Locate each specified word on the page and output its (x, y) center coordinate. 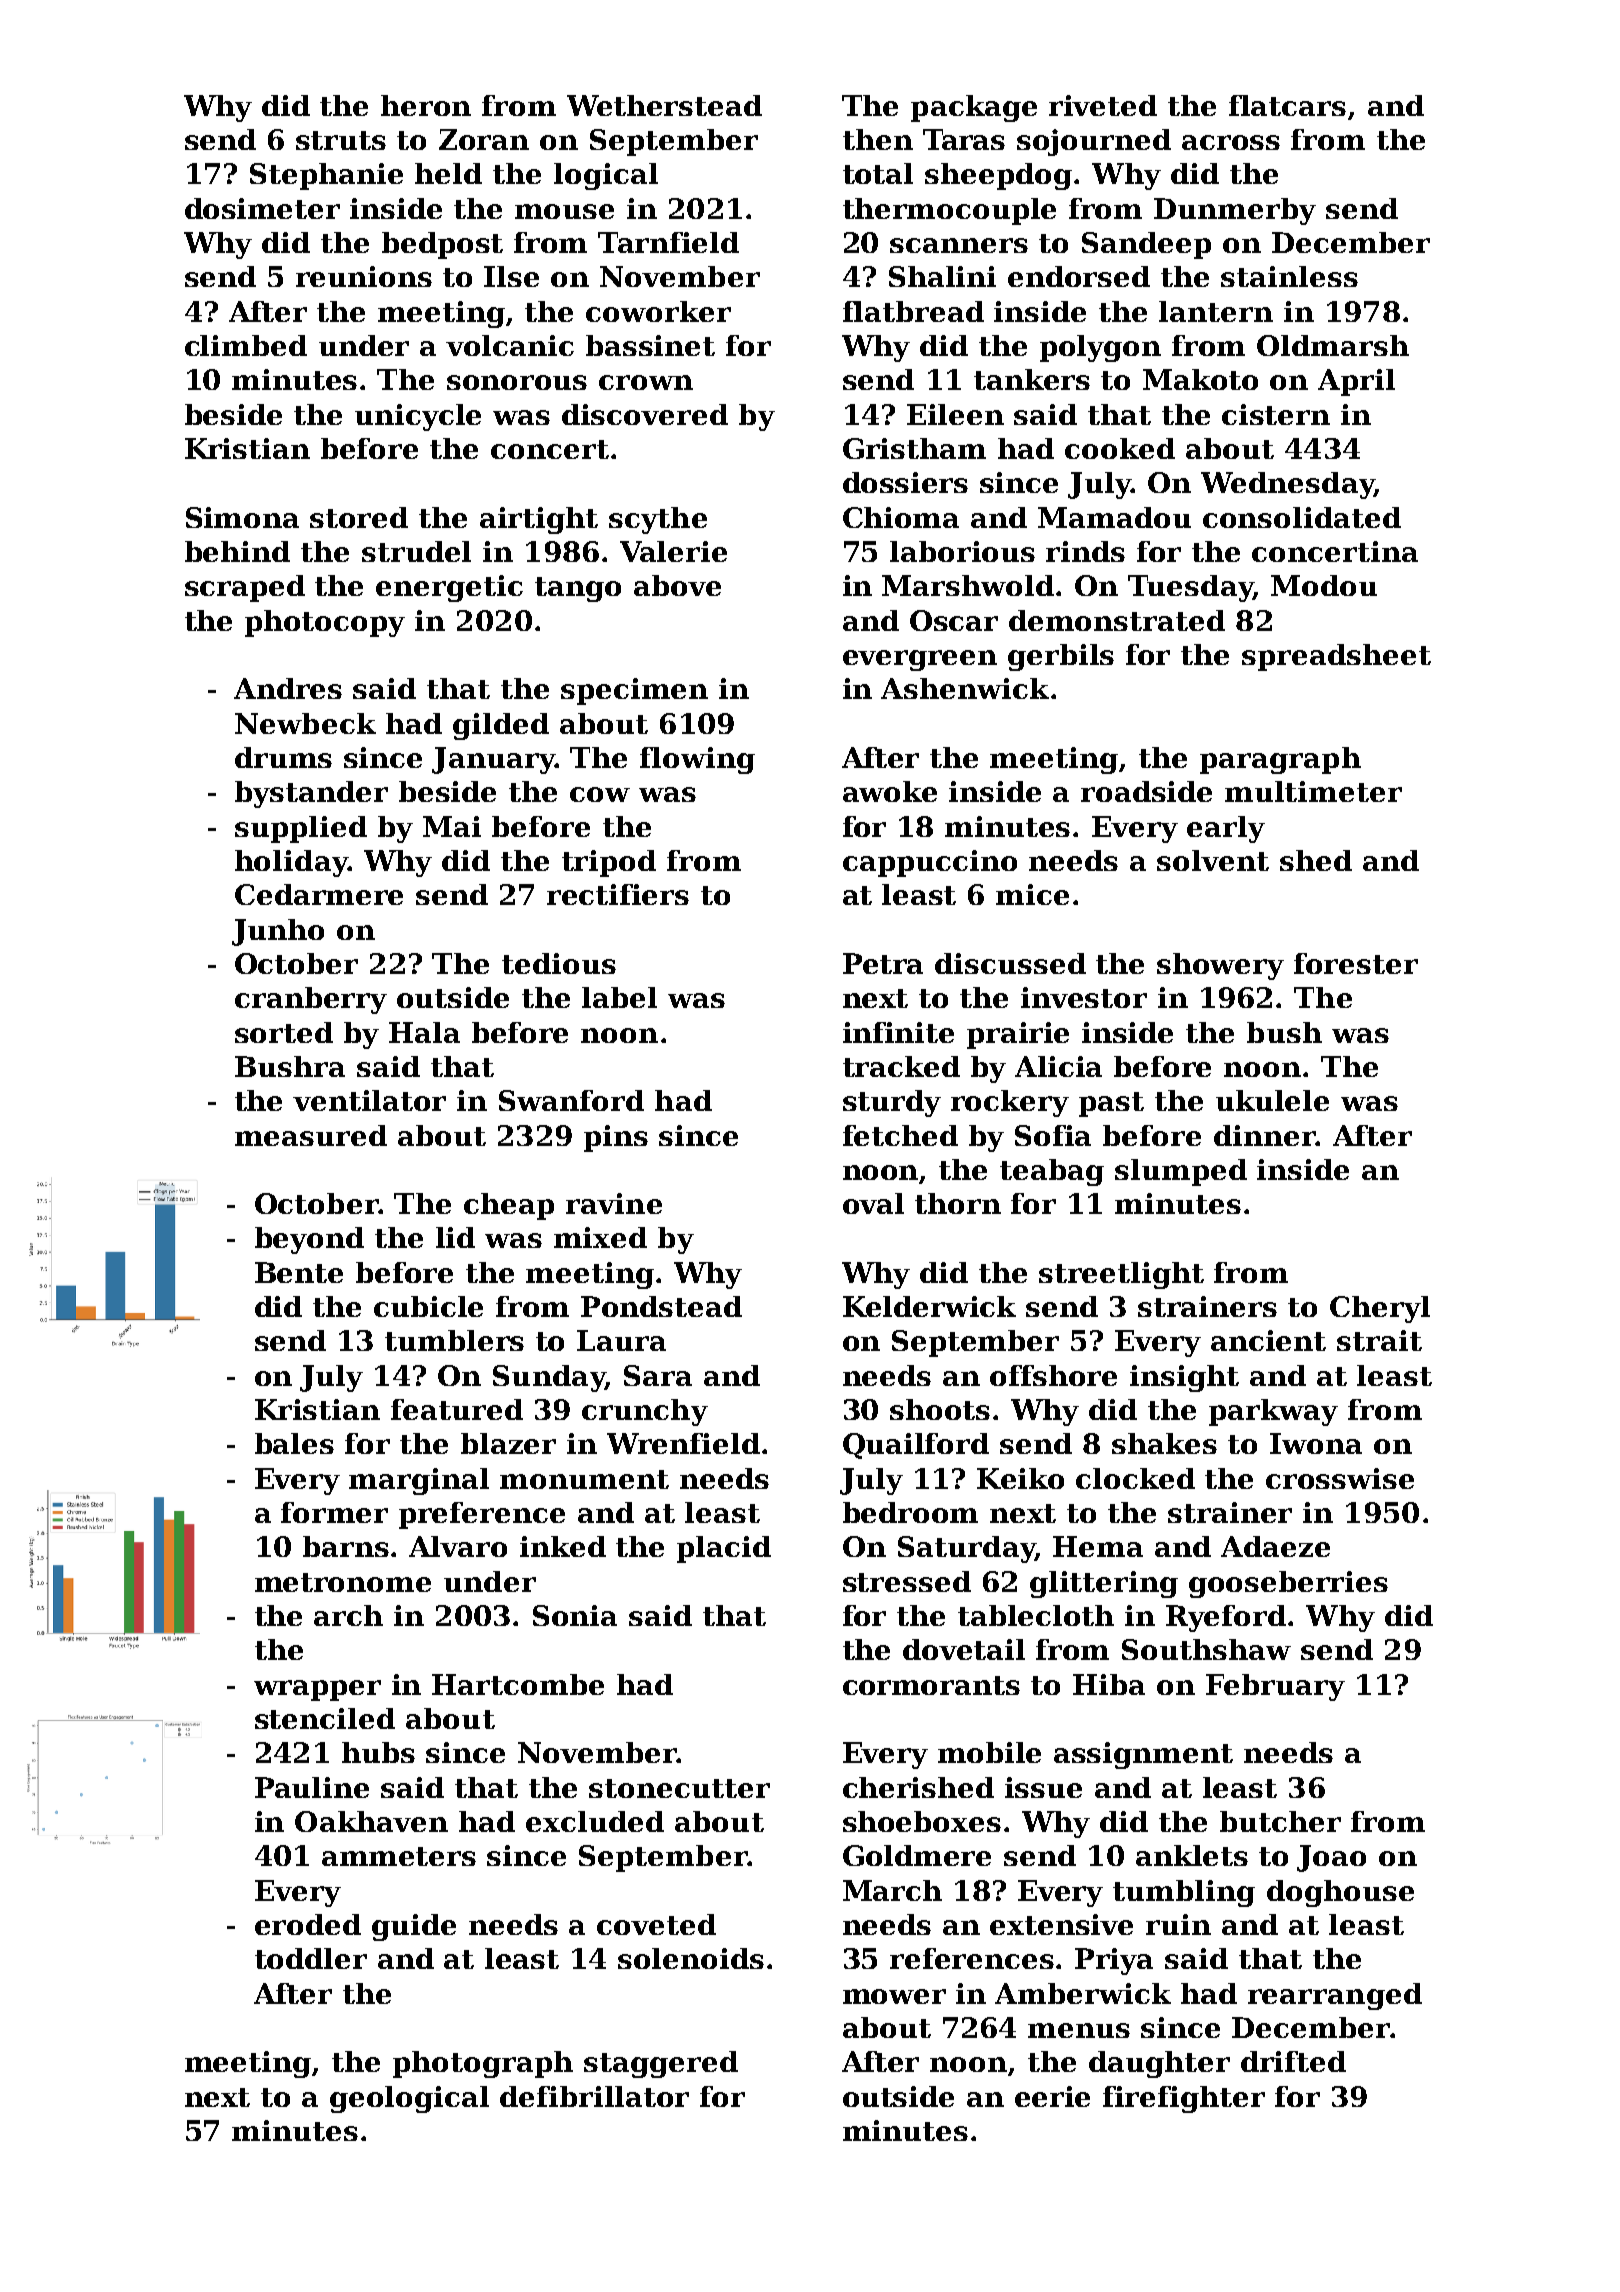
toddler (311, 1958)
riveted (1103, 105)
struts (341, 140)
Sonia (575, 1615)
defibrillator (594, 2096)
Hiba (1109, 1684)
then (878, 139)
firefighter (1184, 2099)
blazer (508, 1443)
